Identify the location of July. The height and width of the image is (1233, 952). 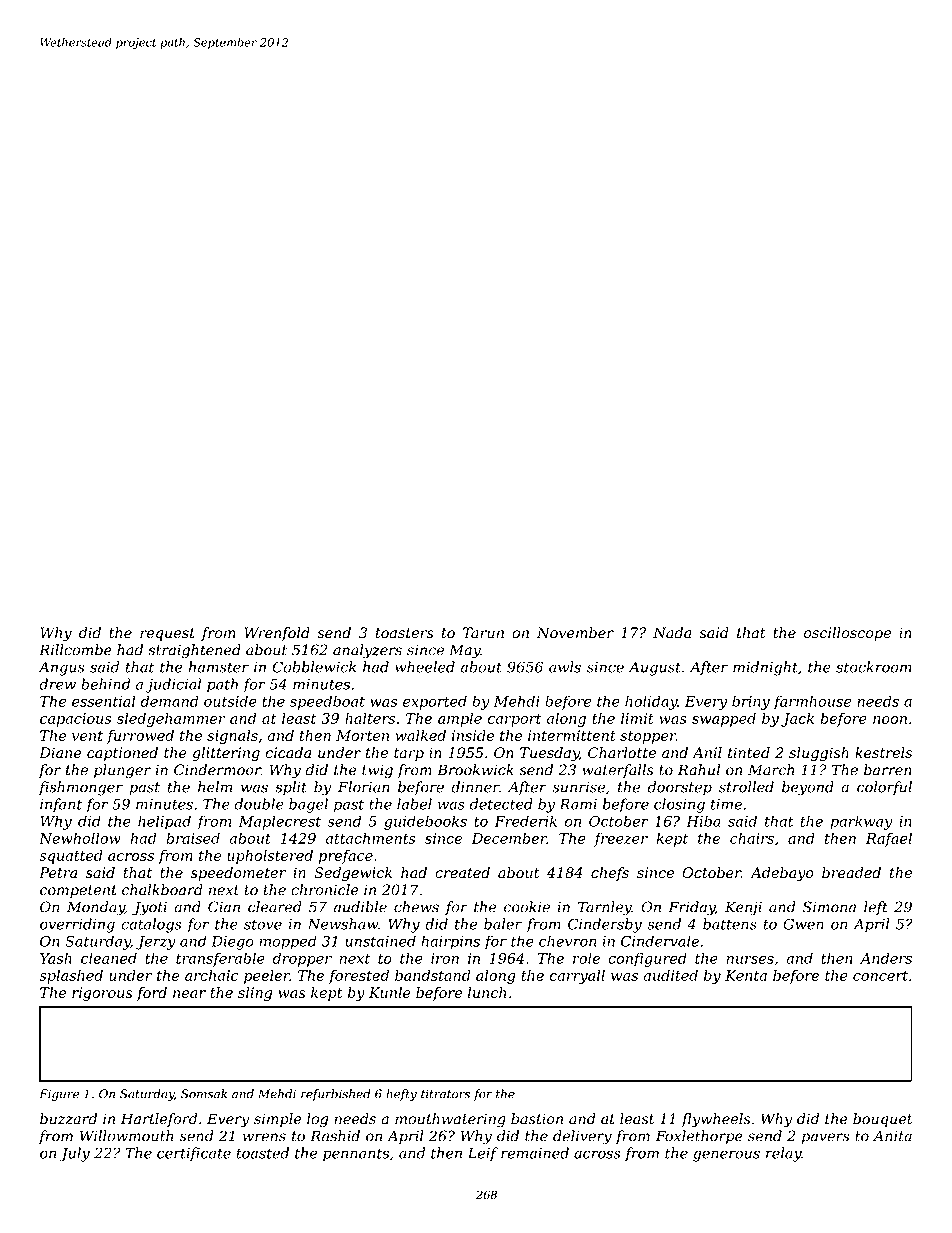
(74, 1154).
